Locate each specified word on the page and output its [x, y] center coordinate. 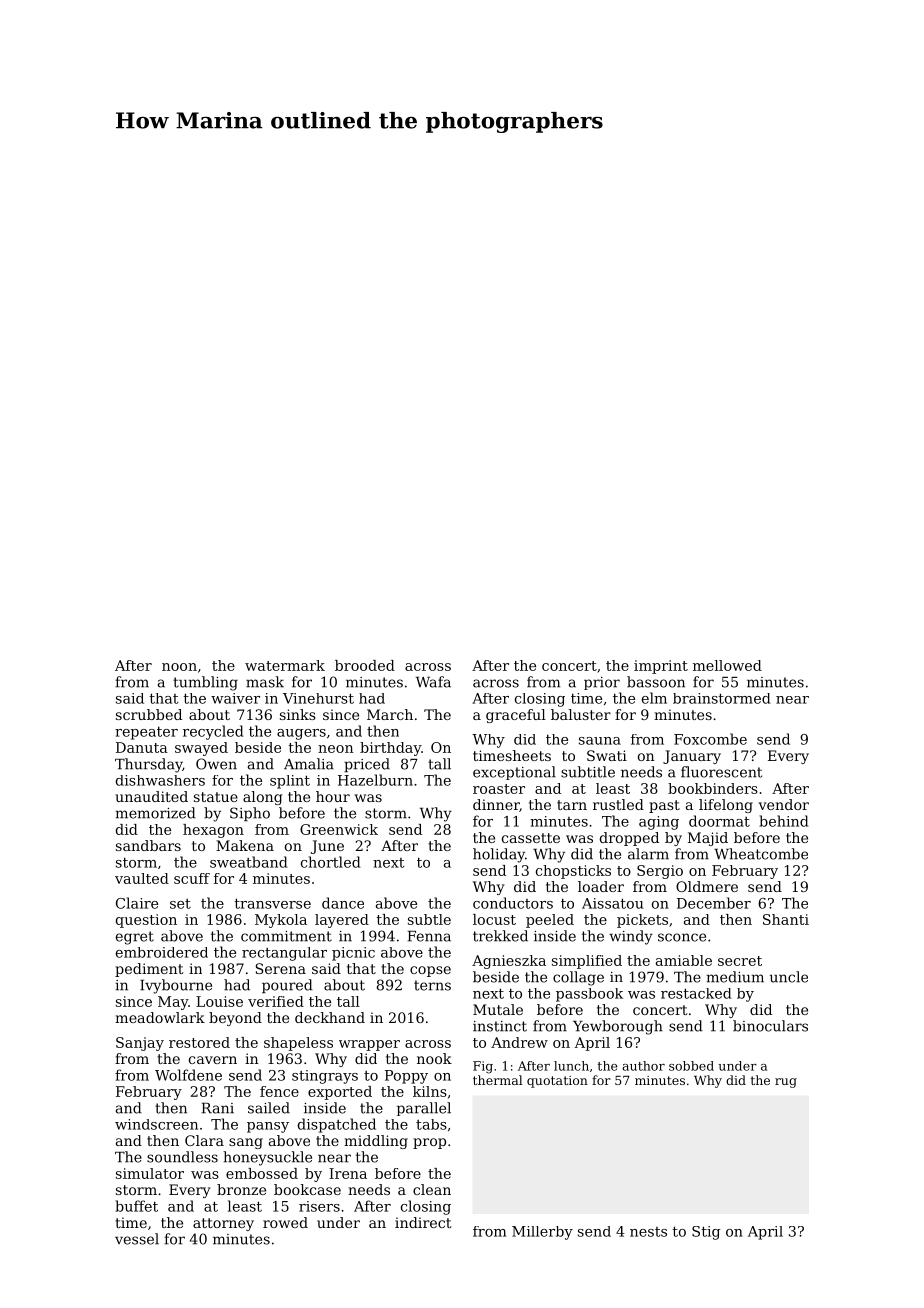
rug [786, 1083]
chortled [331, 862]
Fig [483, 1067]
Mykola [281, 921]
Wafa [433, 682]
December [714, 903]
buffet [136, 1206]
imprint [661, 667]
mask [265, 682]
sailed [269, 1108]
